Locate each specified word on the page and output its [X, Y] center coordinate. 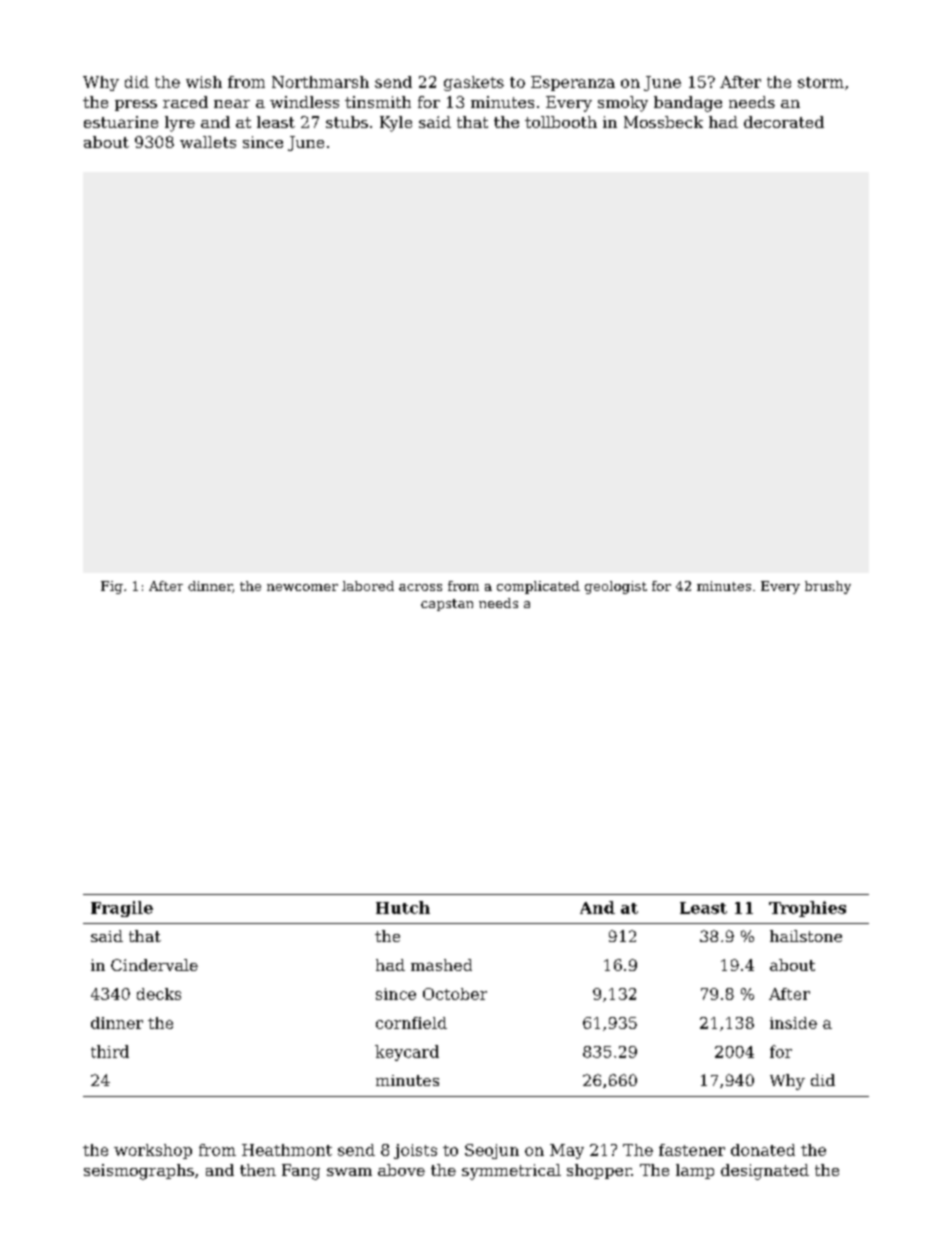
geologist [616, 587]
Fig [112, 587]
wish [204, 82]
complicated [538, 587]
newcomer [302, 587]
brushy [828, 587]
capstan [447, 605]
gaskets [474, 83]
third [110, 1051]
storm [821, 82]
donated [763, 1150]
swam [349, 1172]
